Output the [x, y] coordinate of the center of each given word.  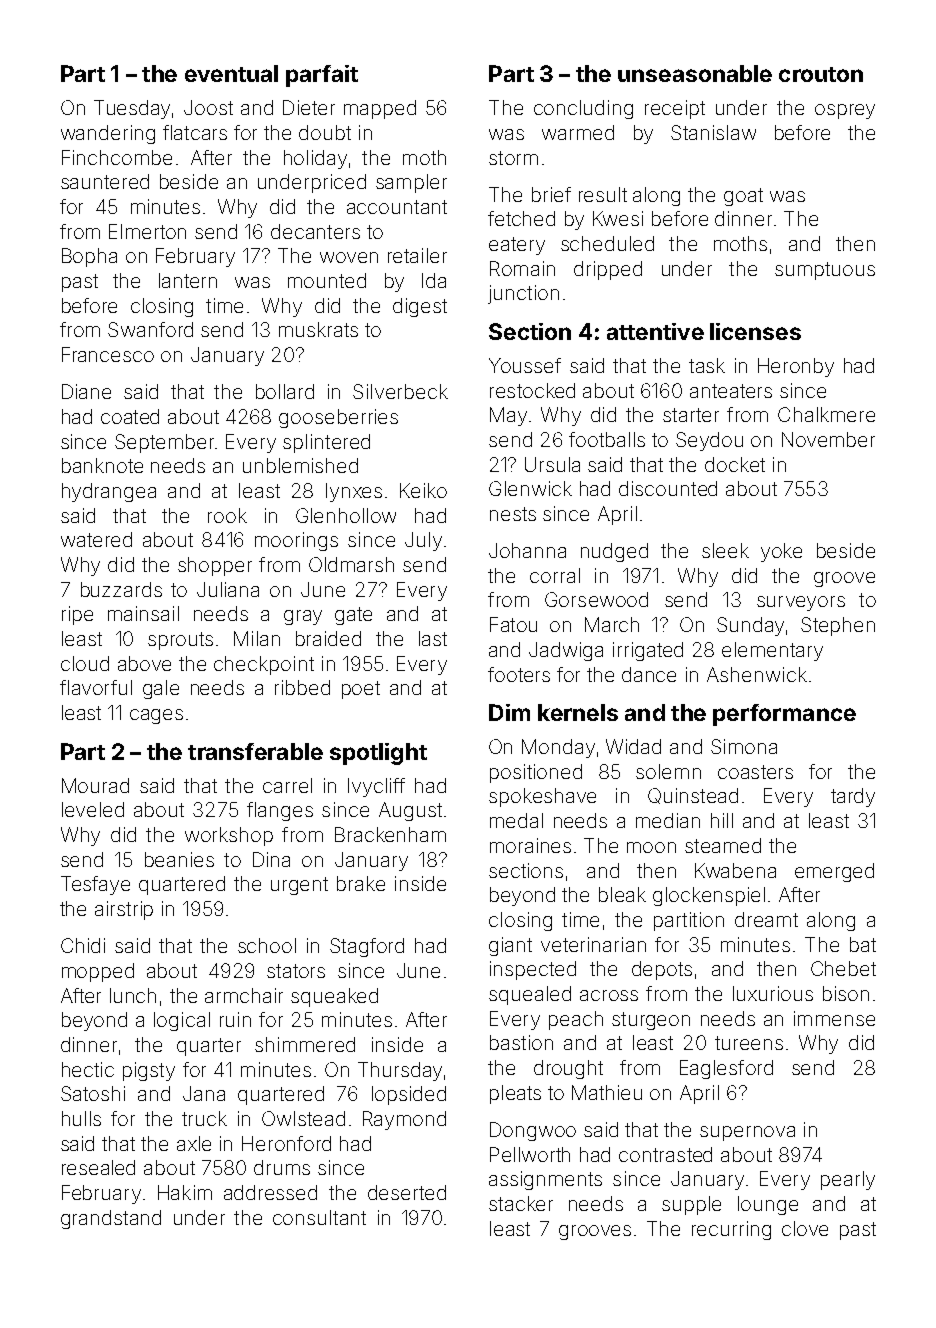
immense [834, 1018]
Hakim [185, 1192]
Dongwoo [533, 1131]
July [423, 541]
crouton [821, 74]
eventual [231, 73]
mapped [380, 109]
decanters [315, 231]
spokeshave [542, 797]
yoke [781, 552]
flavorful [96, 687]
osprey [845, 111]
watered [96, 539]
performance [784, 715]
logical [182, 1021]
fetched [521, 218]
